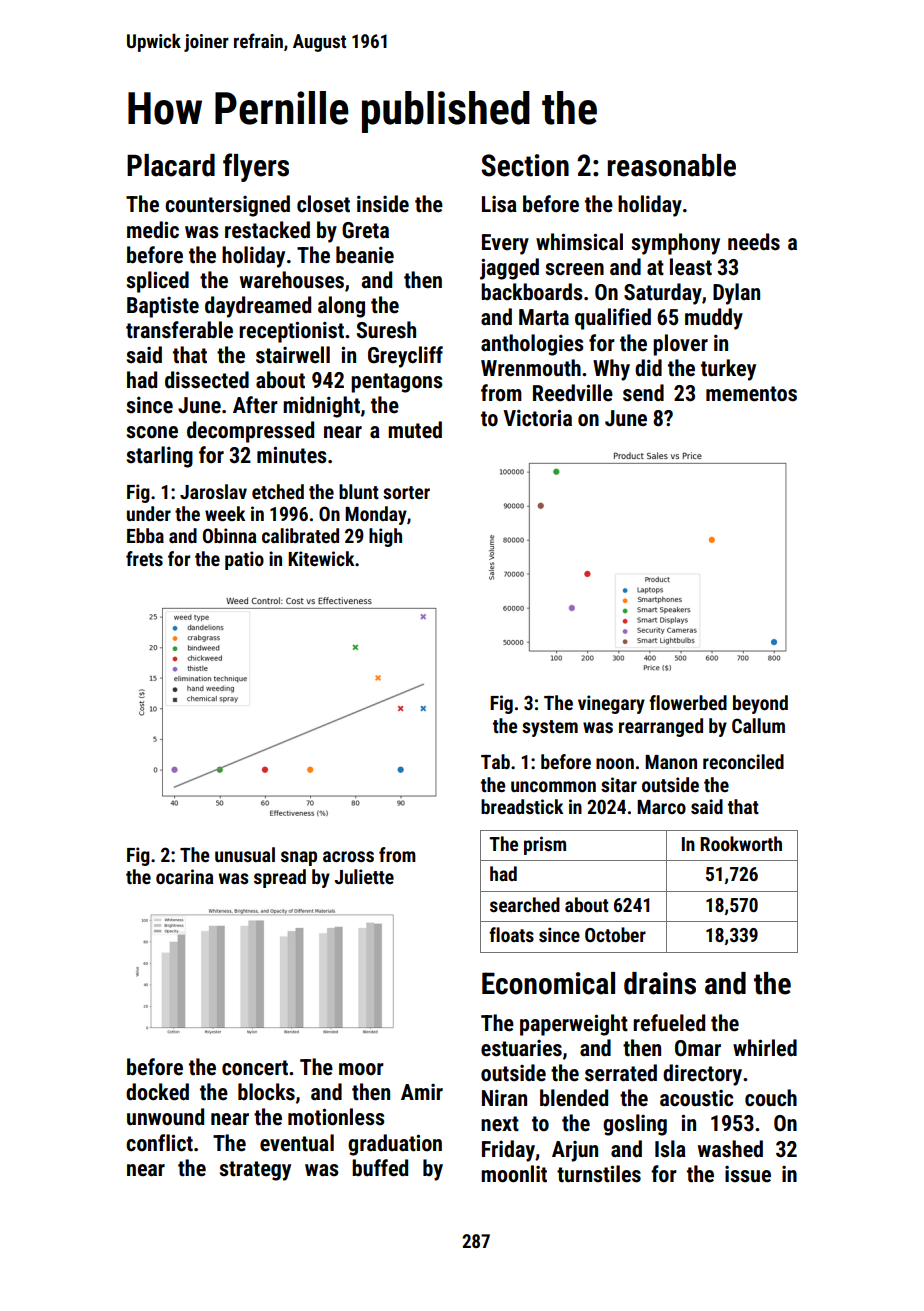  Describe the element at coordinates (525, 165) in the screenshot. I see `Section` at that location.
